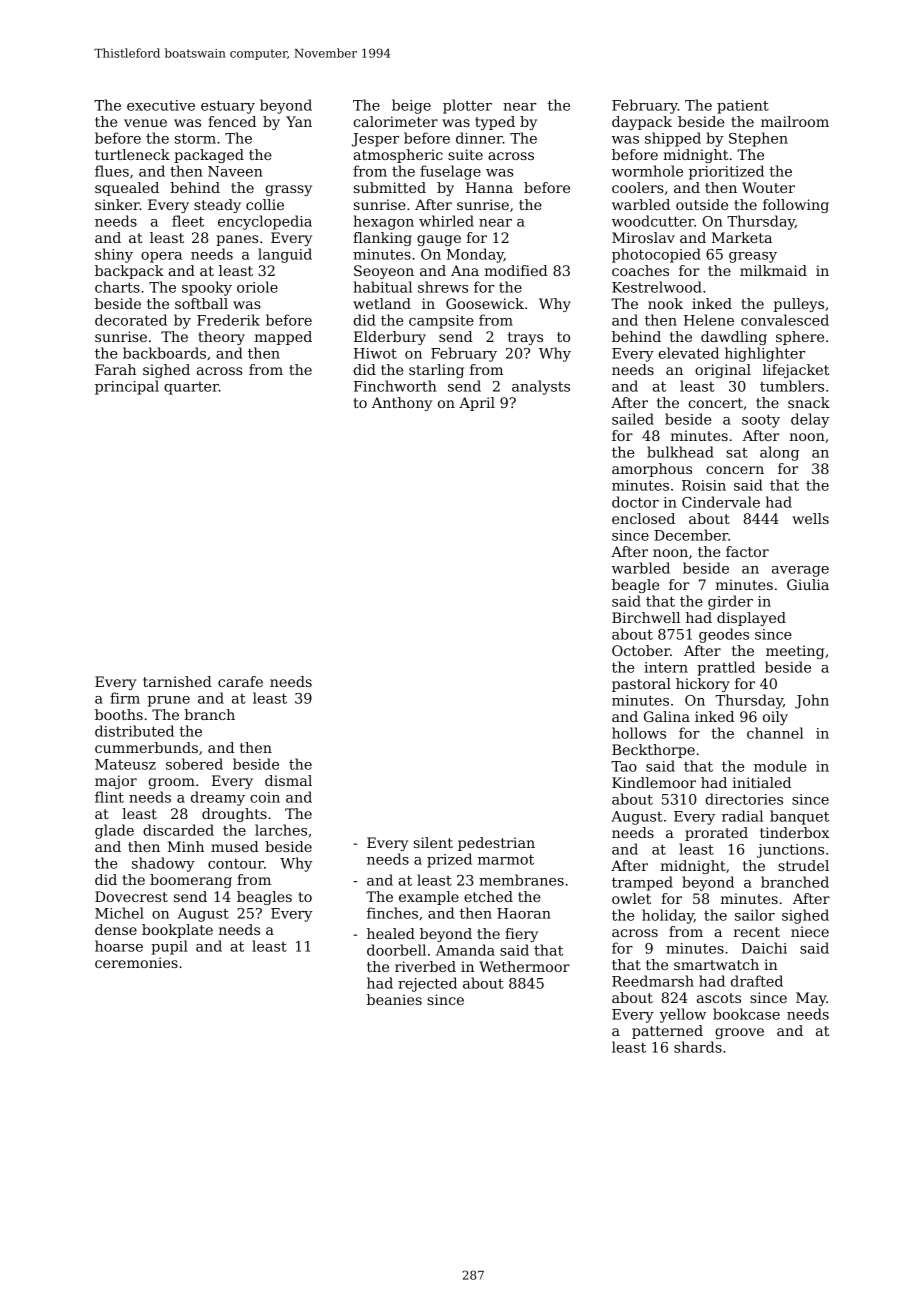  What do you see at coordinates (653, 221) in the screenshot?
I see `woodcutter` at bounding box center [653, 221].
